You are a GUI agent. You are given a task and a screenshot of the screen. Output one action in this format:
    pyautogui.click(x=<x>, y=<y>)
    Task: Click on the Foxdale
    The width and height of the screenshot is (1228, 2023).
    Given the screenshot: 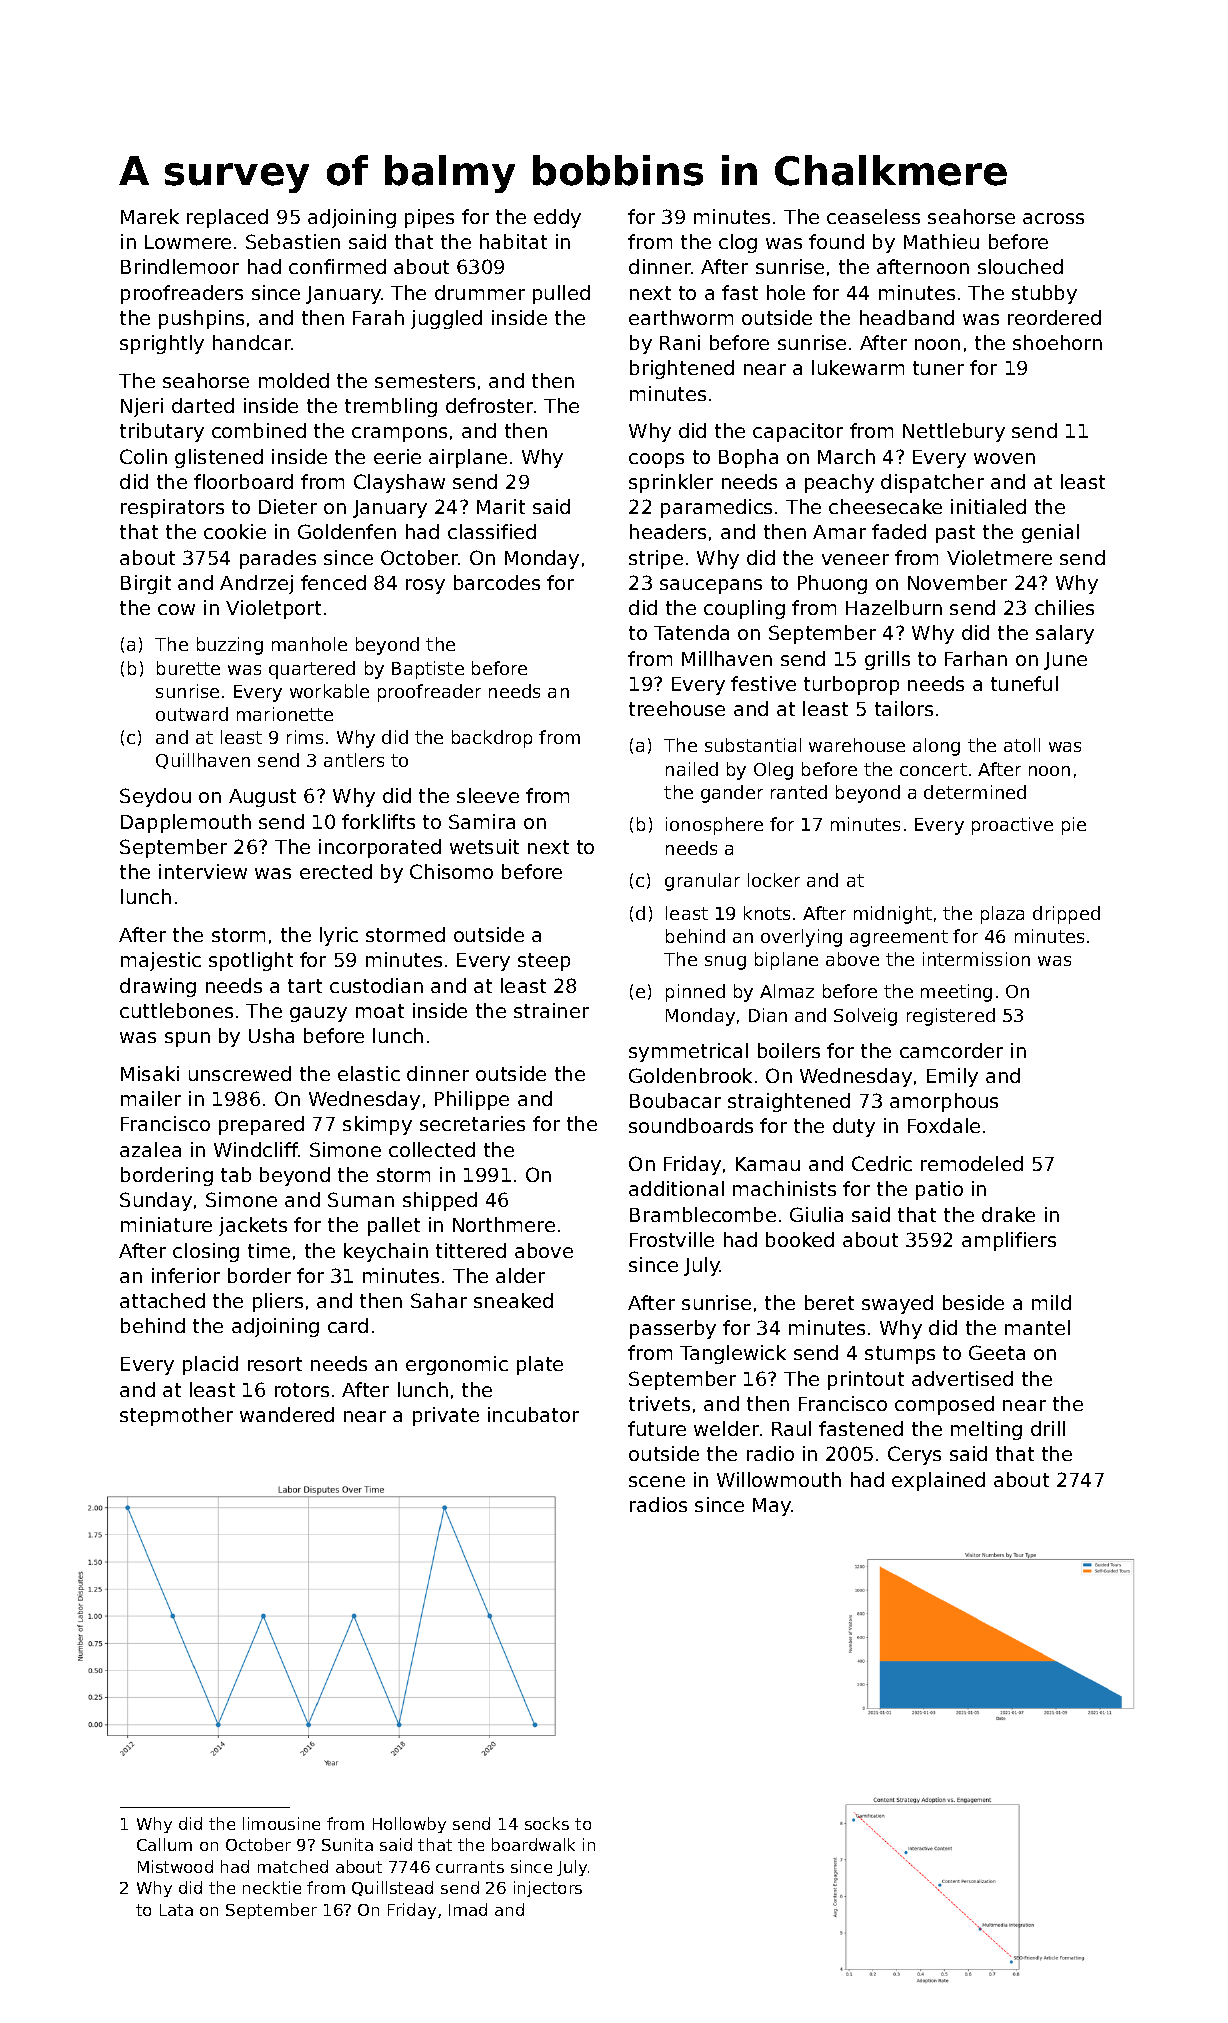 What is the action you would take?
    pyautogui.click(x=944, y=1125)
